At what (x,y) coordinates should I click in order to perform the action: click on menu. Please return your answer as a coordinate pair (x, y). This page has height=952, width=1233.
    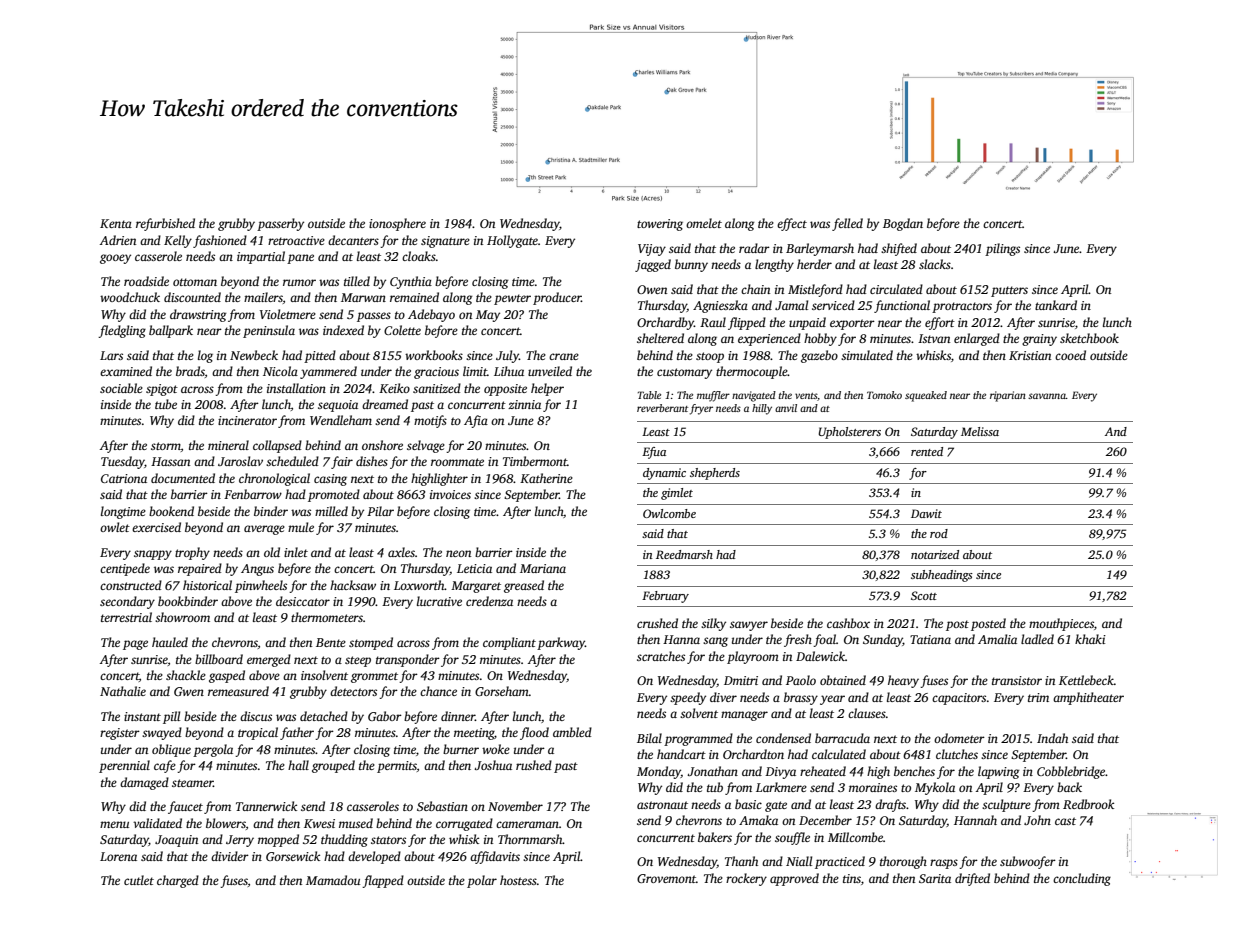
    Looking at the image, I should click on (114, 824).
